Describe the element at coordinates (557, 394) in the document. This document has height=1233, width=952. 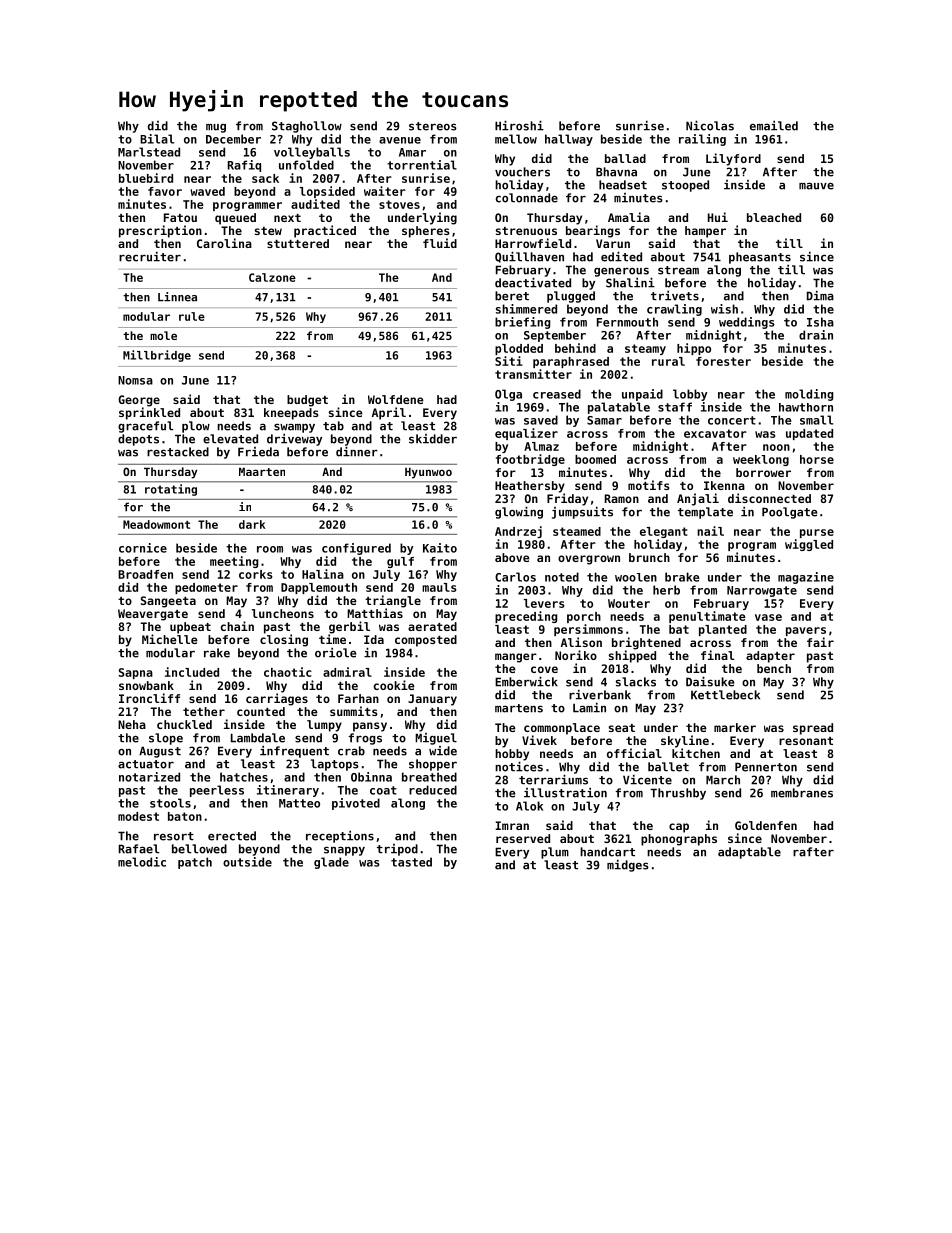
I see `creased` at that location.
